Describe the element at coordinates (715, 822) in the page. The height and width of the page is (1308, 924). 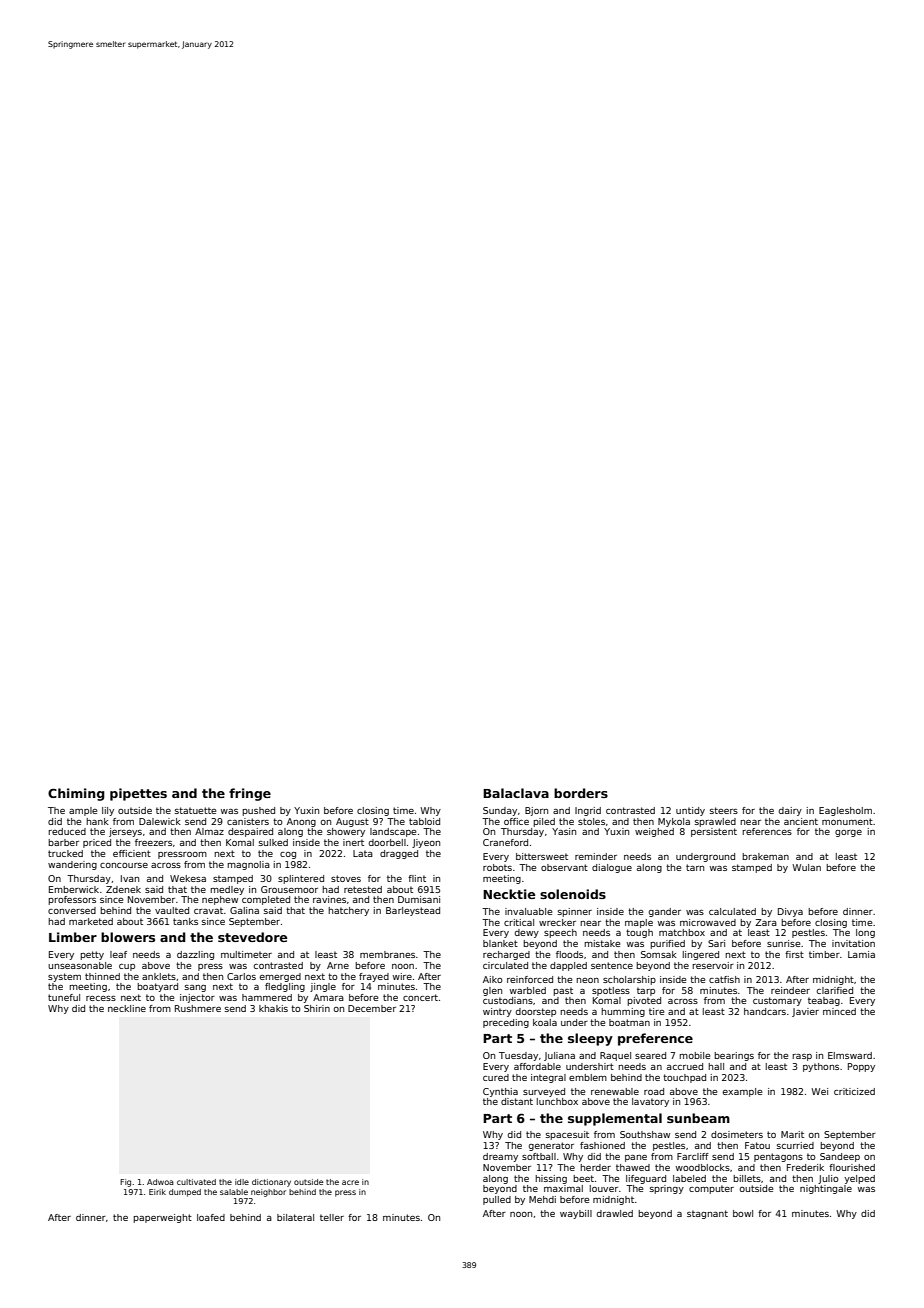
I see `sprawled` at that location.
